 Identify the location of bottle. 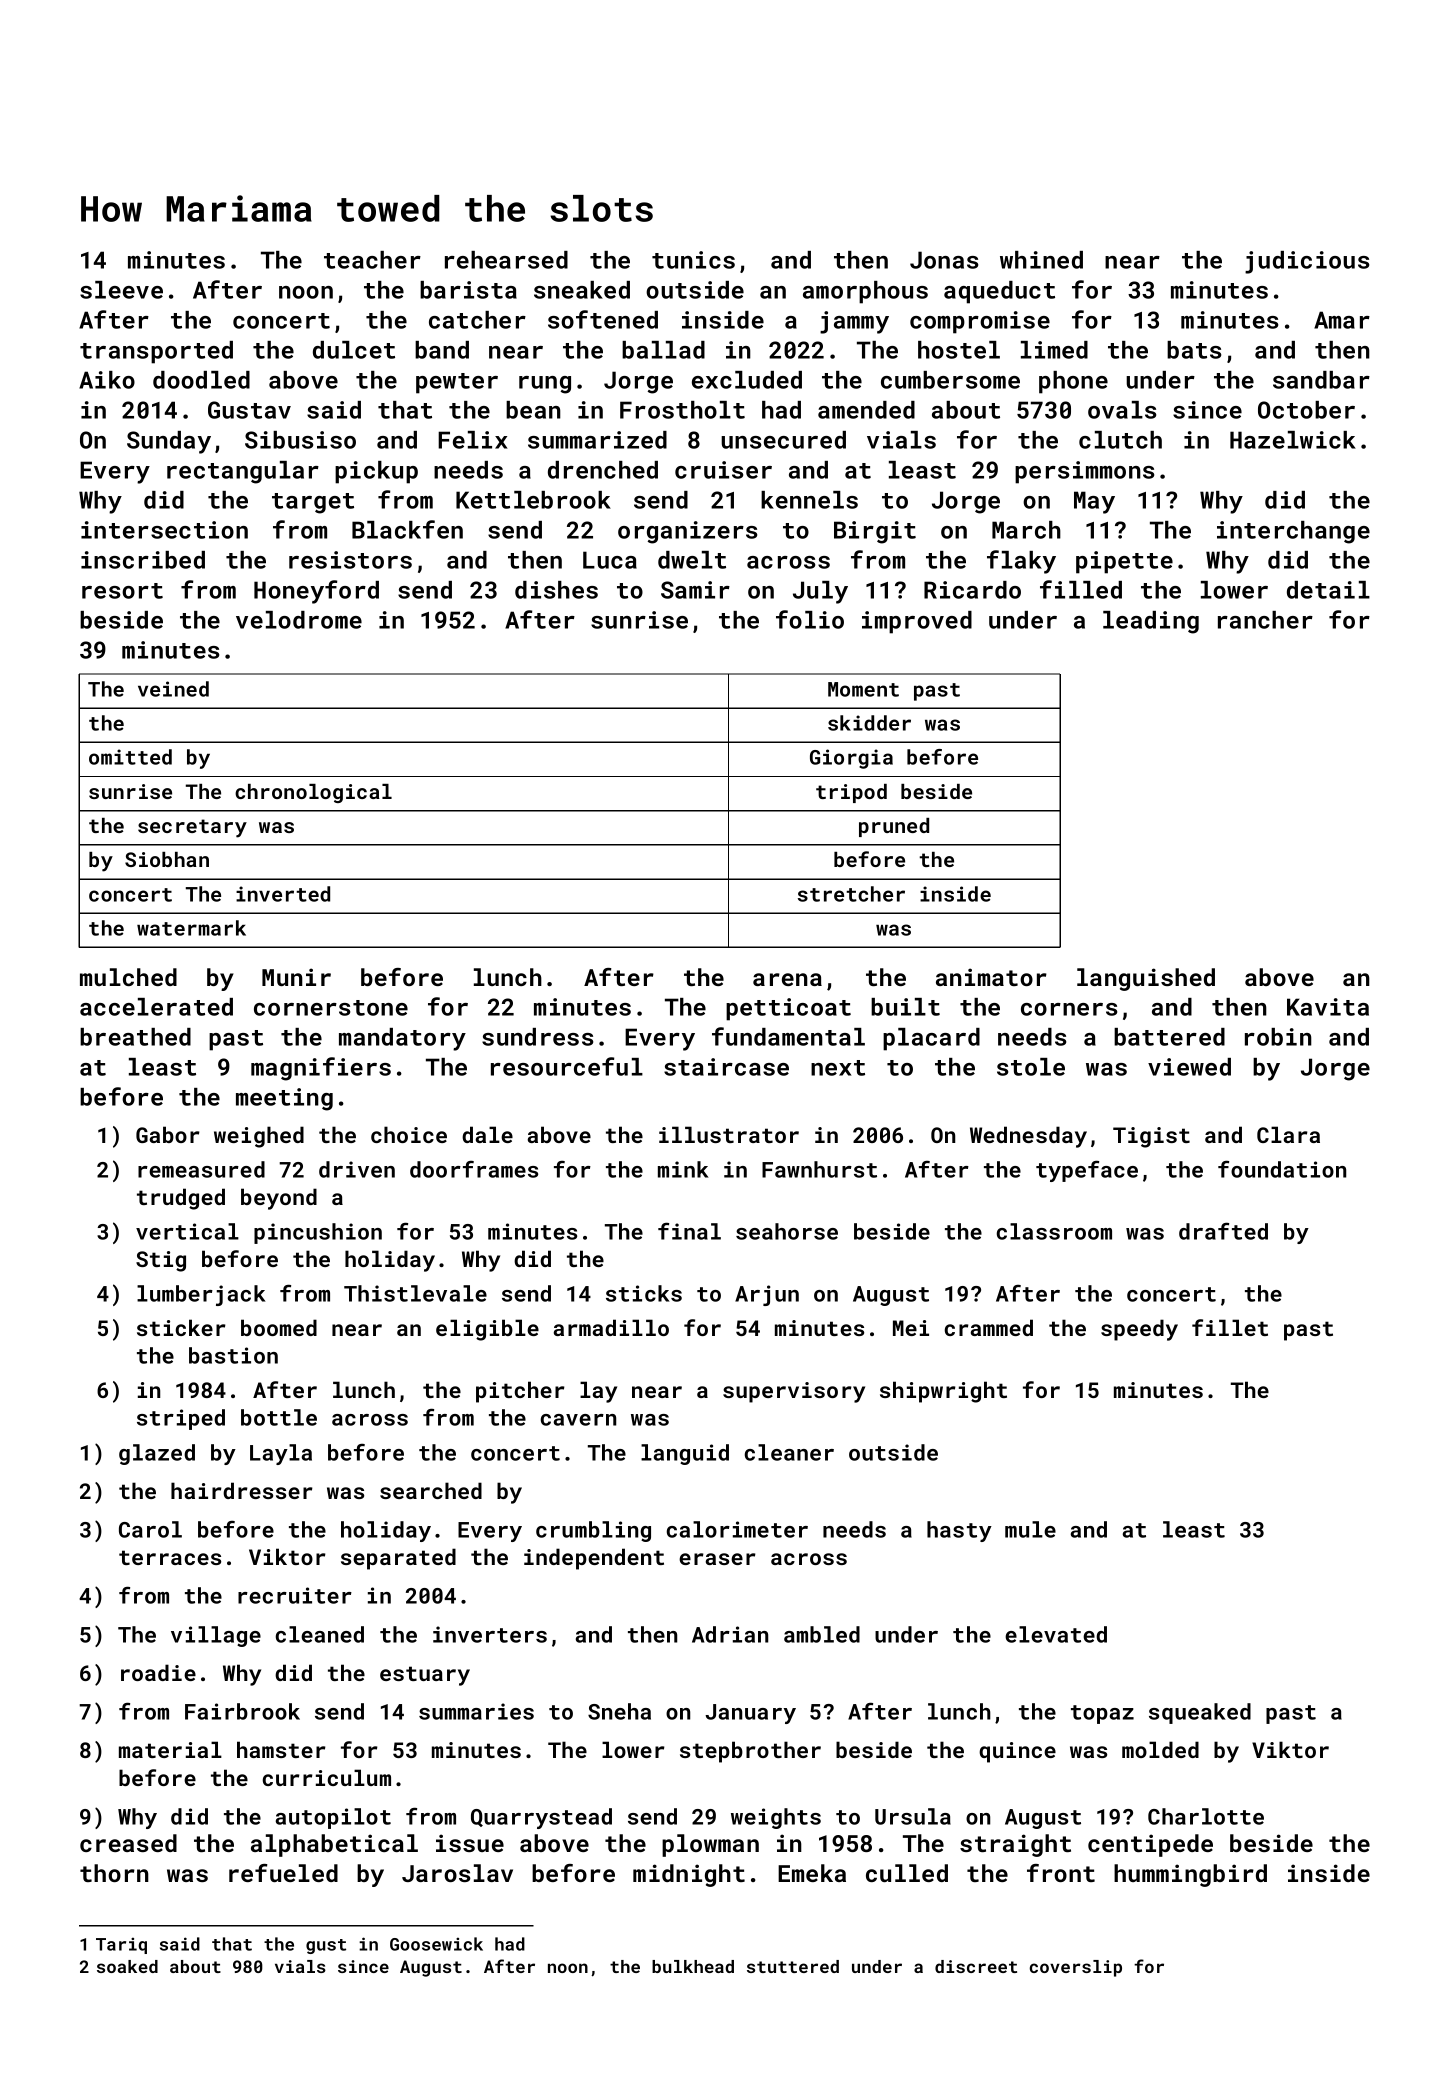
(279, 1417).
